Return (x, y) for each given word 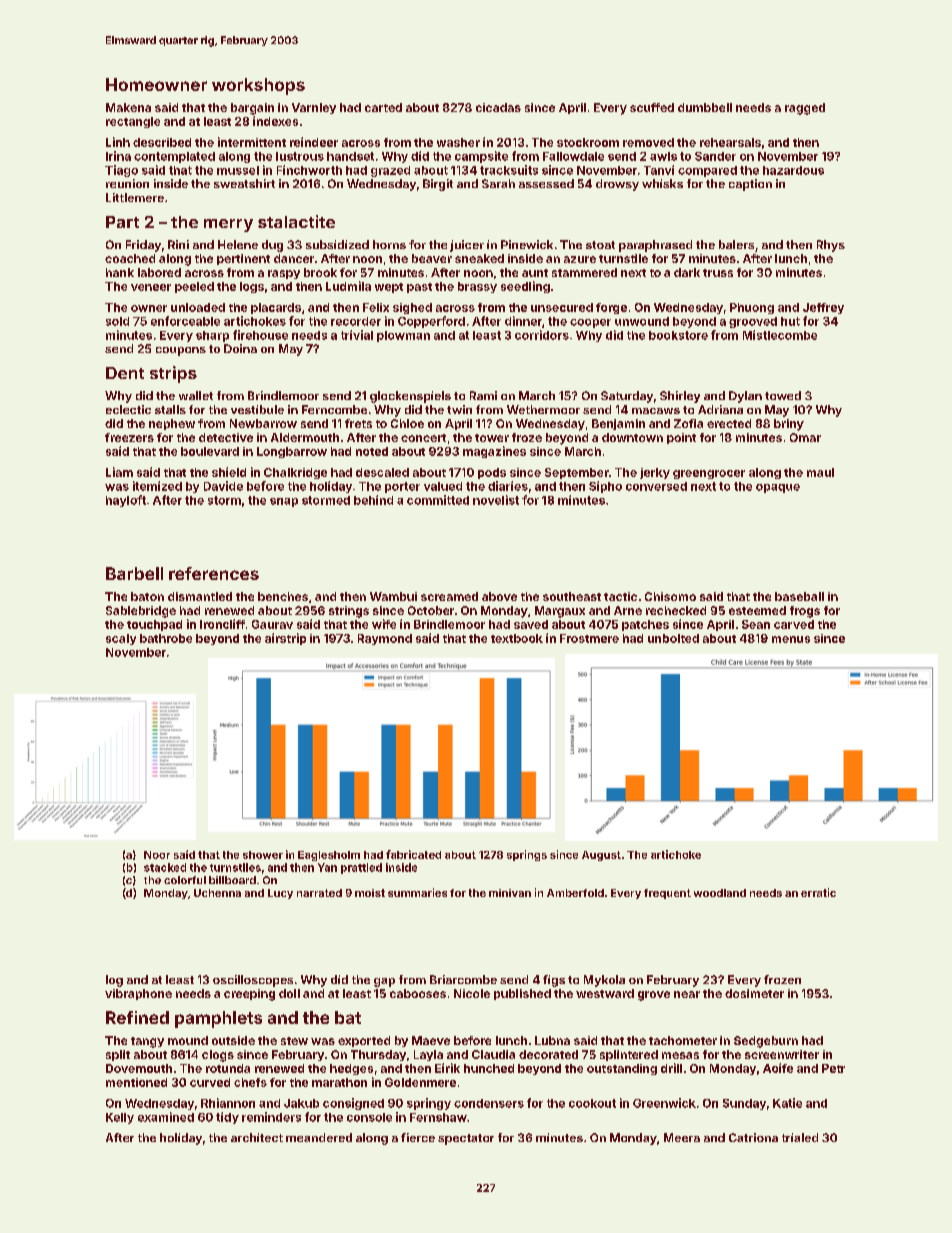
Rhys (831, 246)
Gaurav (272, 624)
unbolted (673, 638)
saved (531, 624)
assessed (546, 183)
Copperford (431, 322)
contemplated (174, 157)
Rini (178, 244)
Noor (157, 855)
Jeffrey (823, 308)
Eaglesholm (329, 856)
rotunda (228, 1068)
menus (791, 639)
